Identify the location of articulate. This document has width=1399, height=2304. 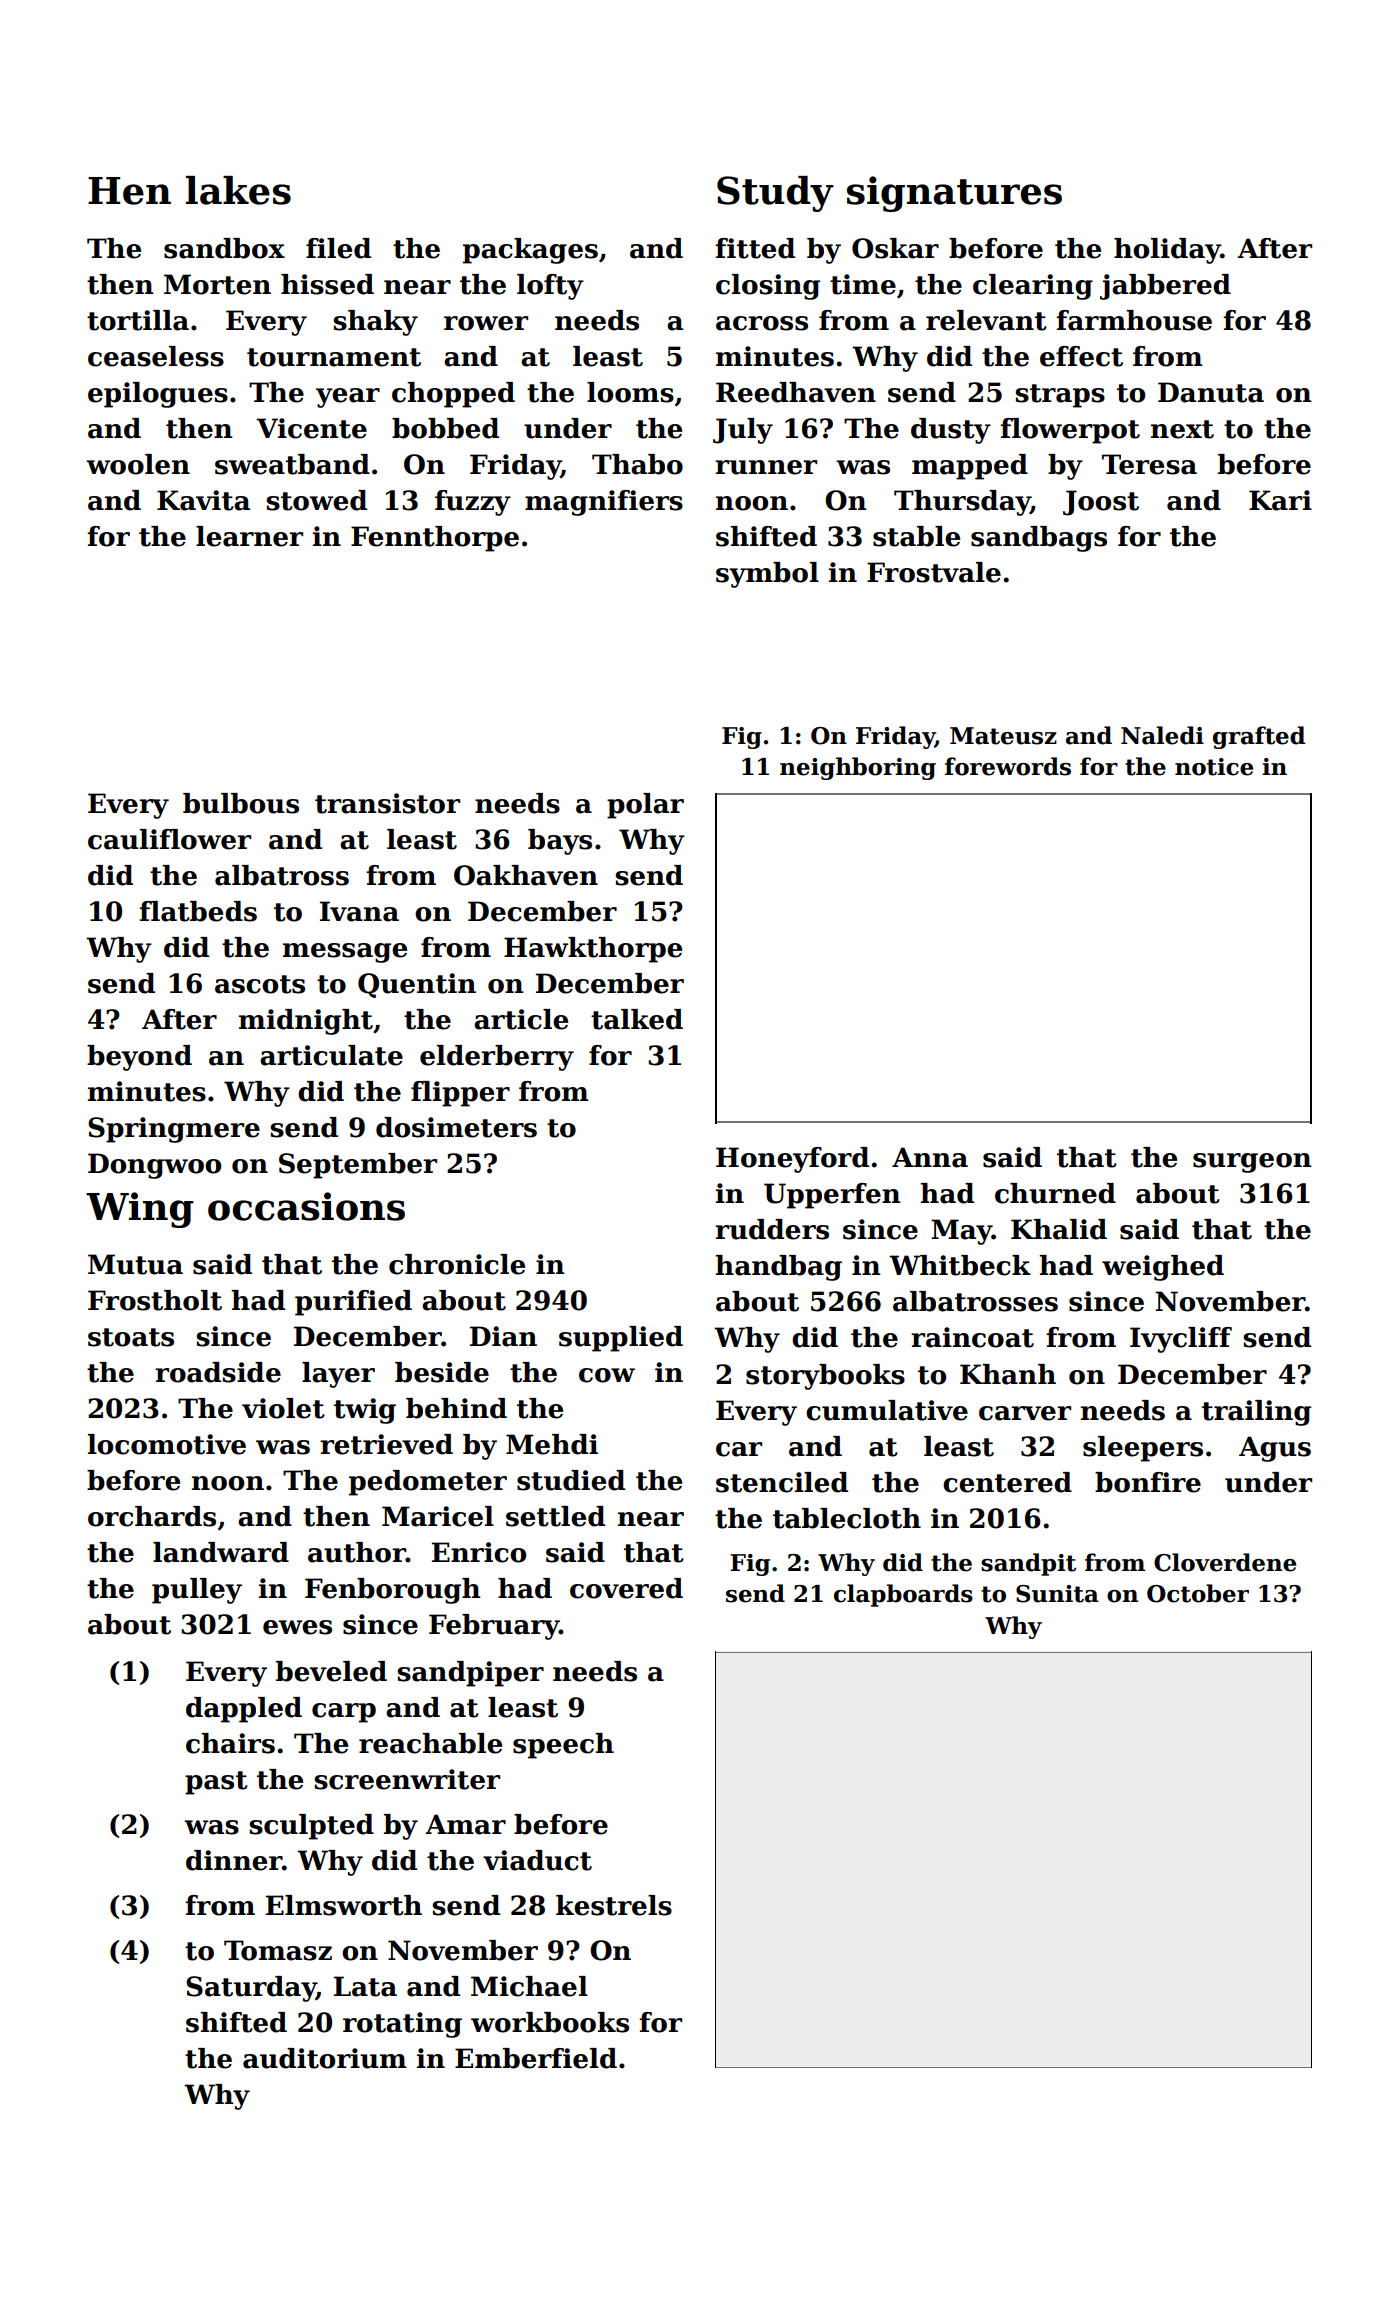
(331, 1055).
